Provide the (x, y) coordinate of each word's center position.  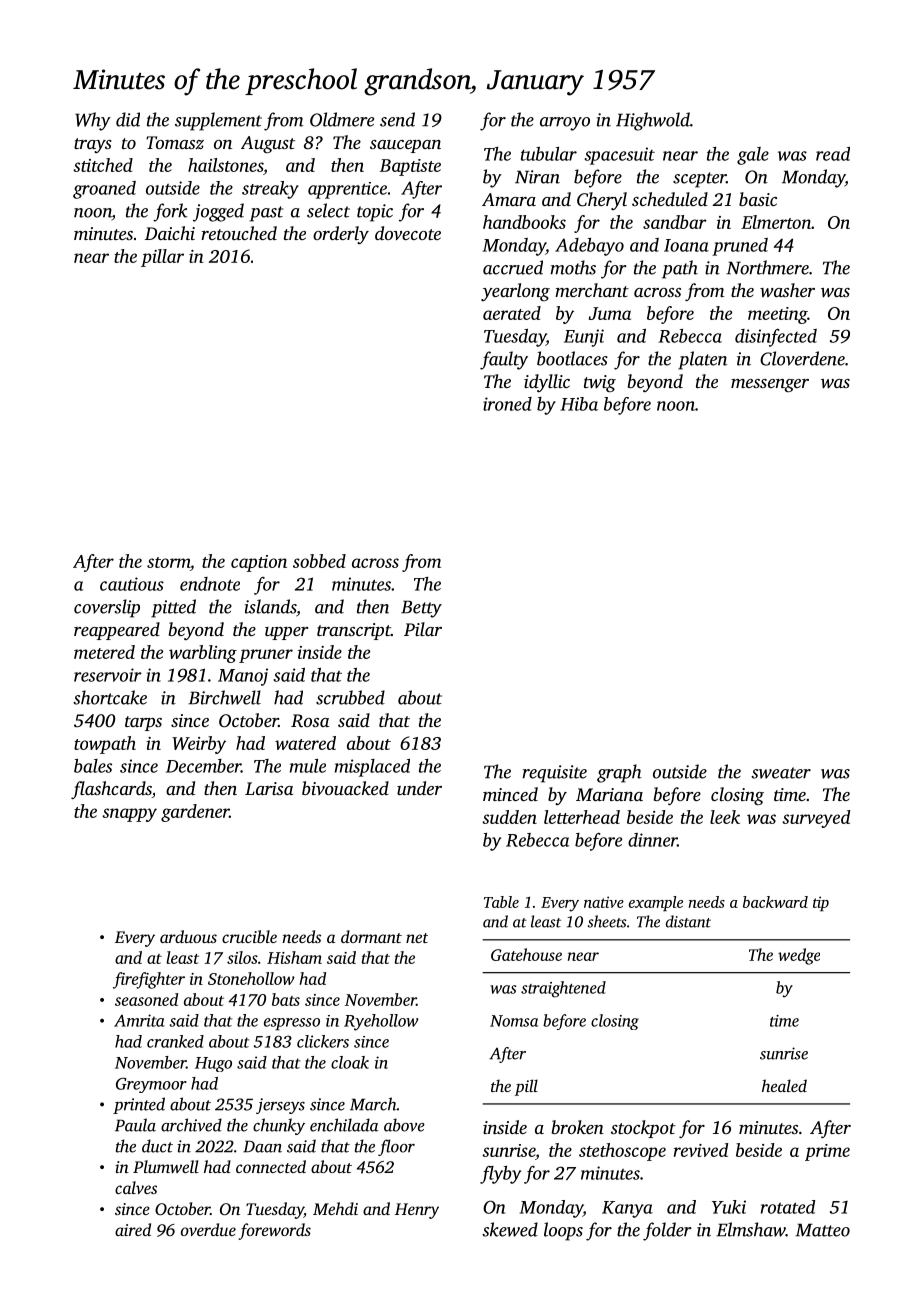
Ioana (686, 245)
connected (271, 1166)
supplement (218, 121)
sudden (509, 817)
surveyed (816, 819)
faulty (504, 360)
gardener (195, 813)
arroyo (565, 124)
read (833, 154)
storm (168, 562)
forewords (275, 1231)
